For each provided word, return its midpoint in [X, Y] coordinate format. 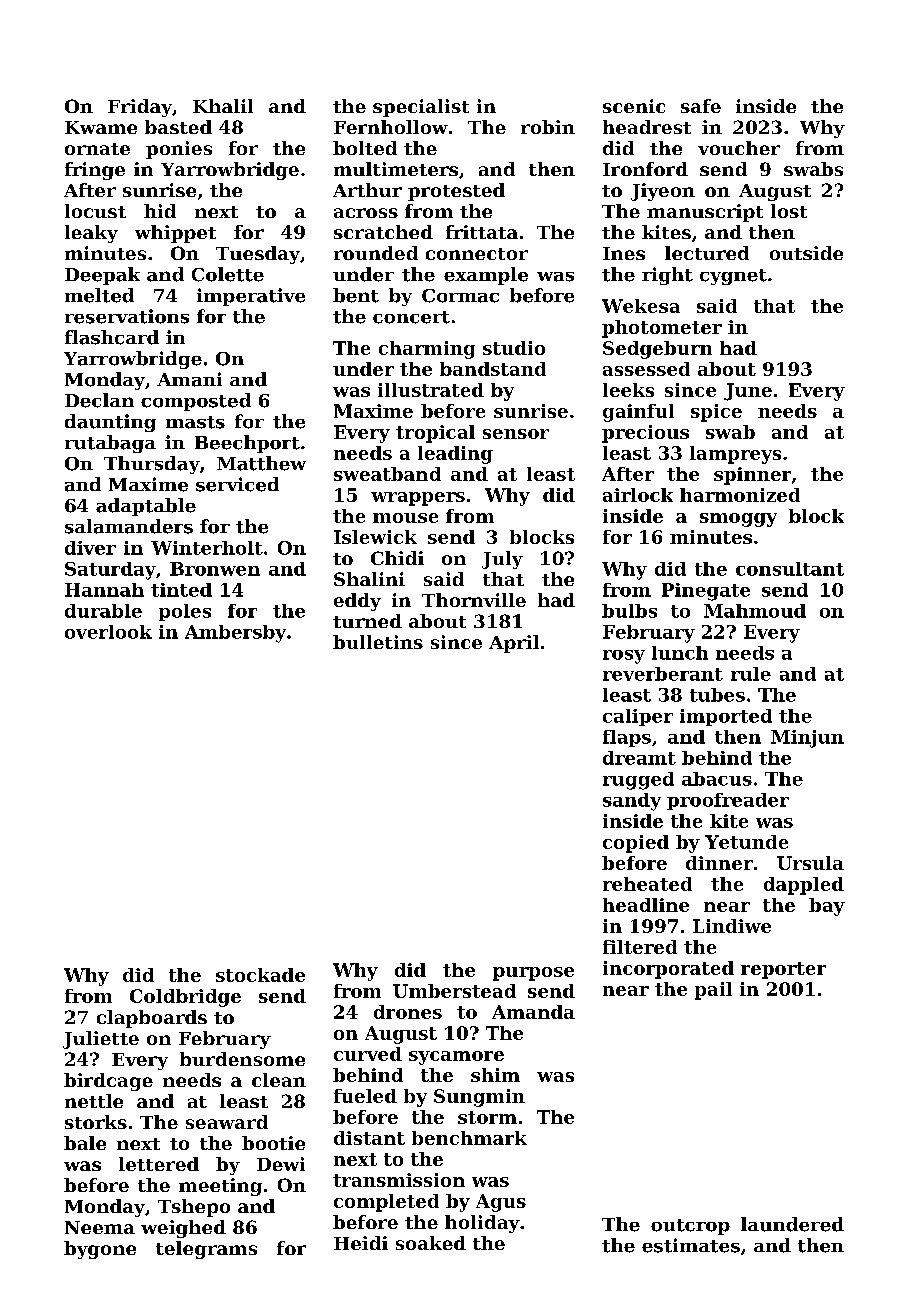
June [748, 392]
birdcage [108, 1082]
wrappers [418, 499]
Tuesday [258, 255]
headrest [647, 127]
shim [495, 1075]
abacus [717, 779]
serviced [237, 484]
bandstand [493, 369]
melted [99, 295]
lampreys [735, 455]
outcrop [690, 1227]
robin [548, 127]
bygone [100, 1250]
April [514, 644]
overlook [108, 632]
